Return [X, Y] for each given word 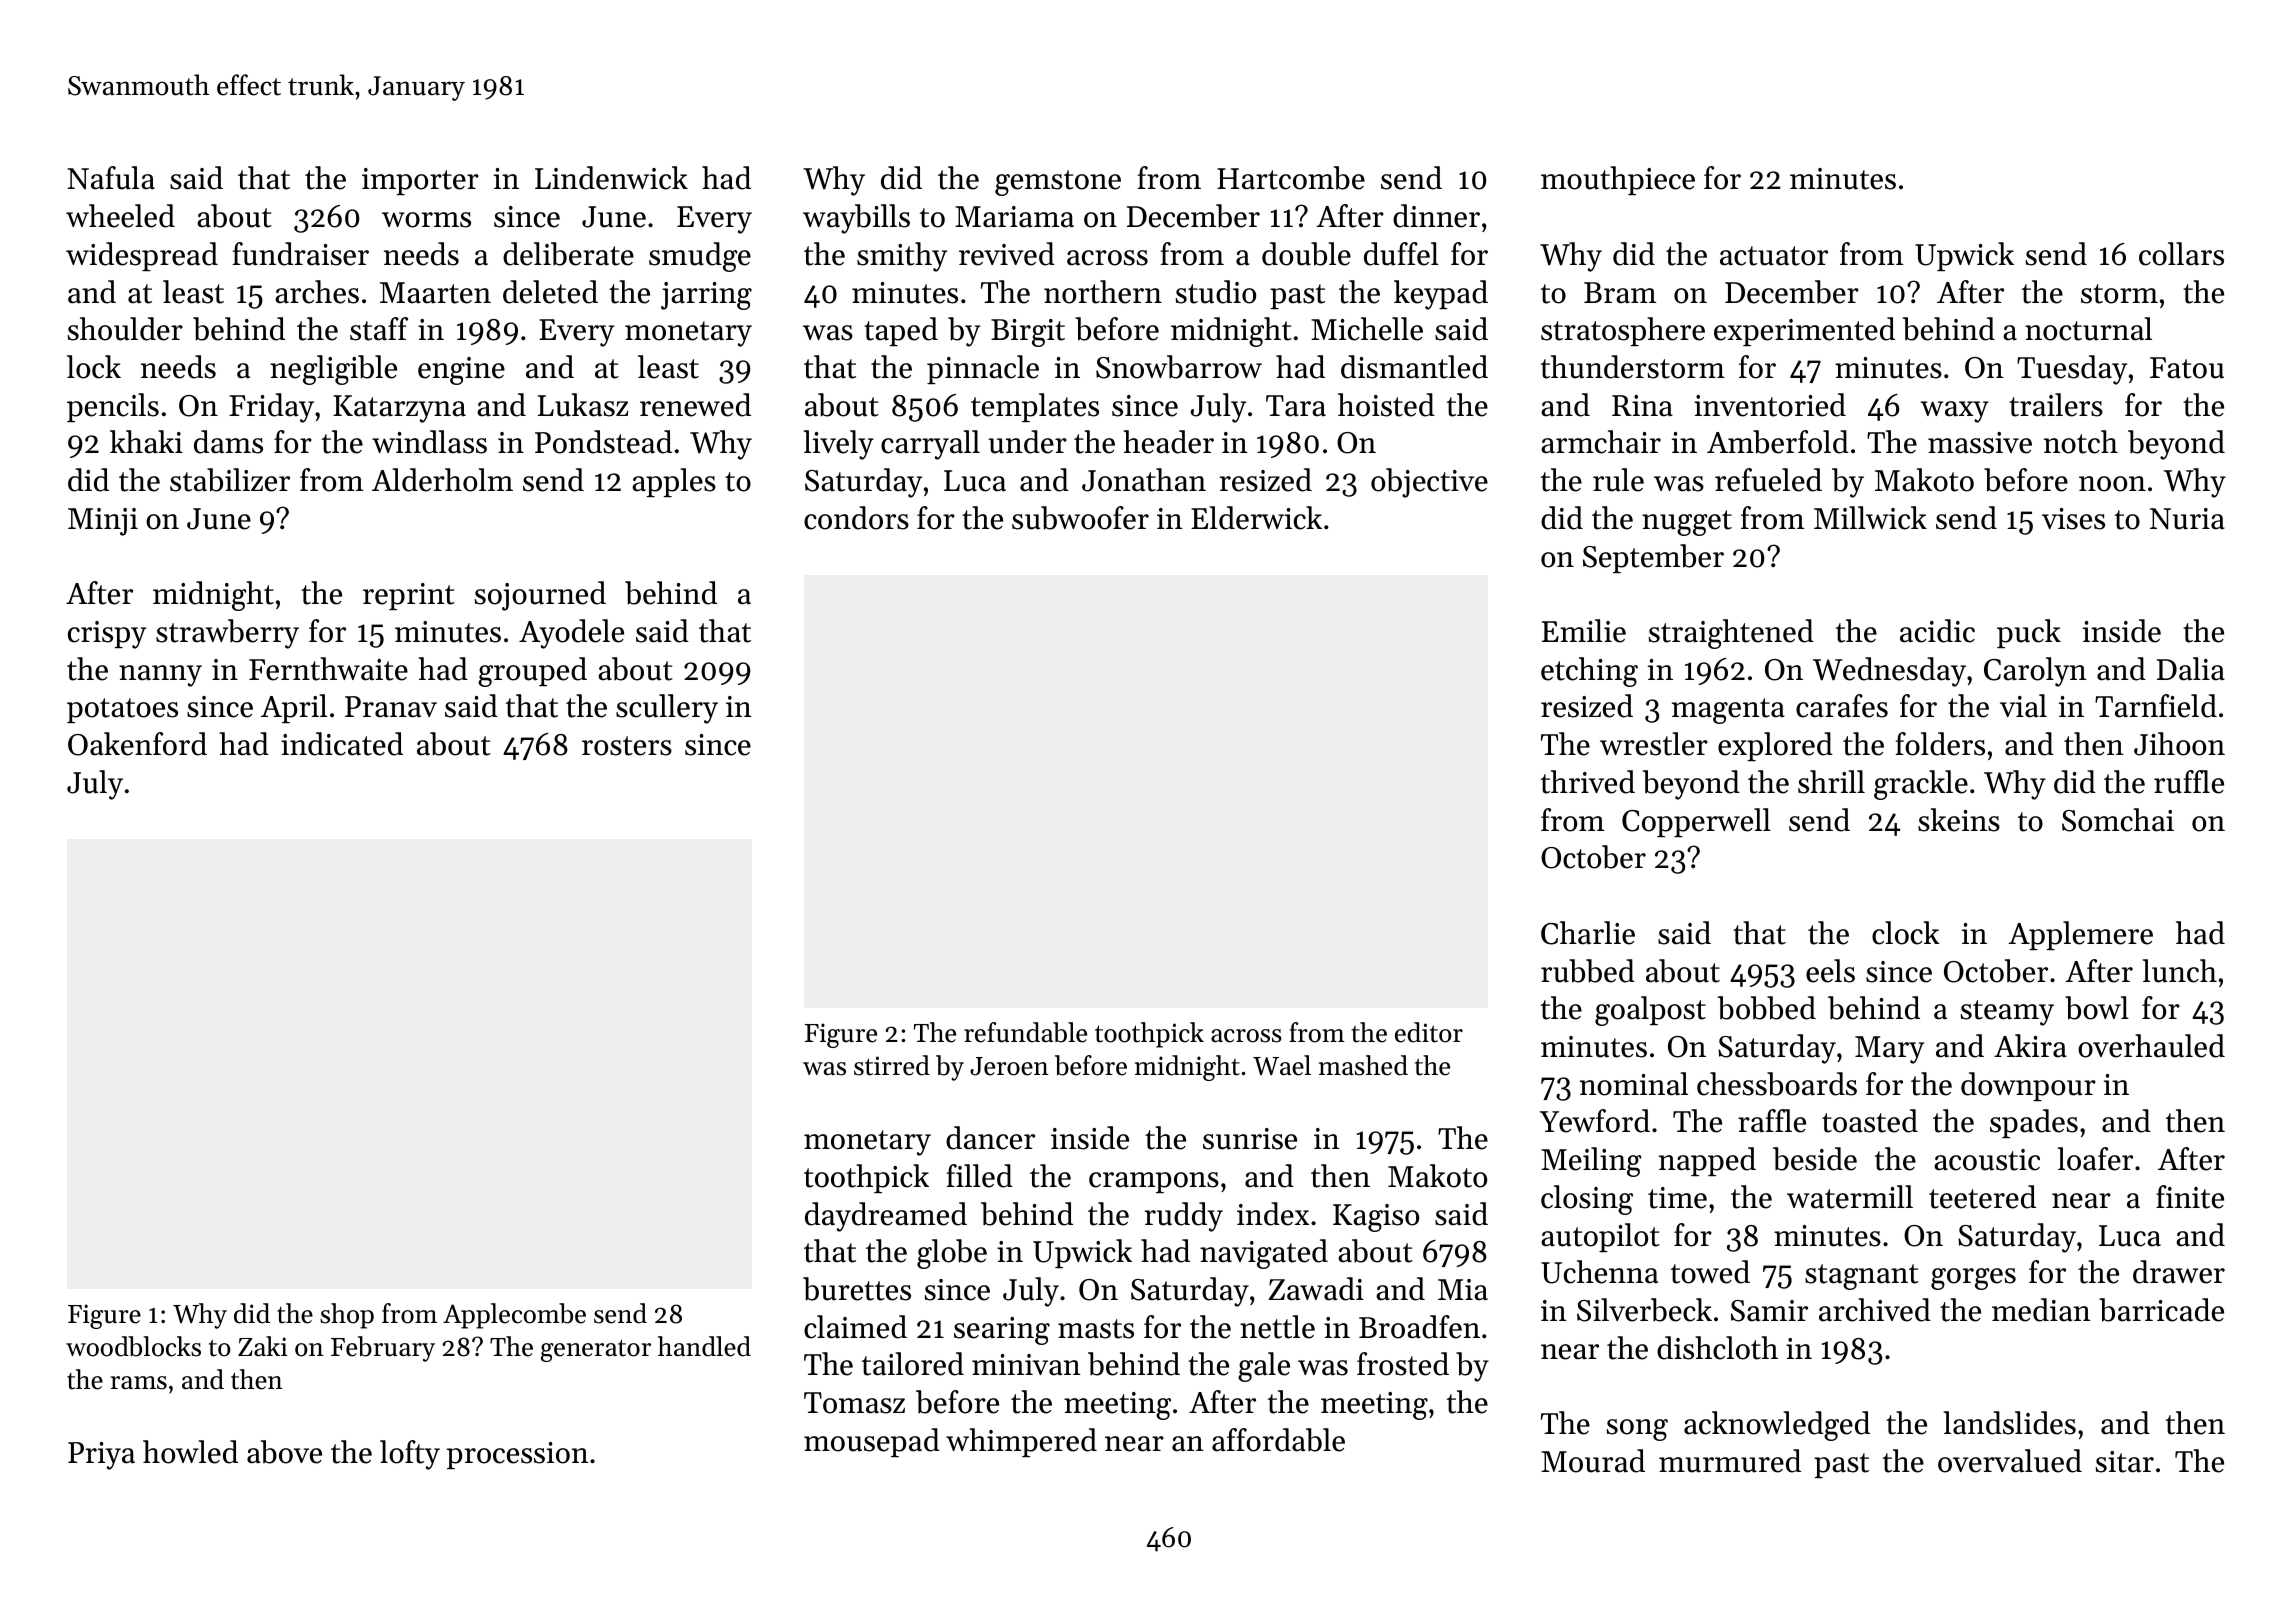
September [1653, 558]
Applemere [2080, 935]
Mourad [1593, 1461]
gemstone [1058, 183]
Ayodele [571, 634]
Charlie [1588, 933]
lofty [410, 1455]
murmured [1730, 1461]
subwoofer [1080, 518]
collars [2181, 254]
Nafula [111, 178]
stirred [892, 1065]
